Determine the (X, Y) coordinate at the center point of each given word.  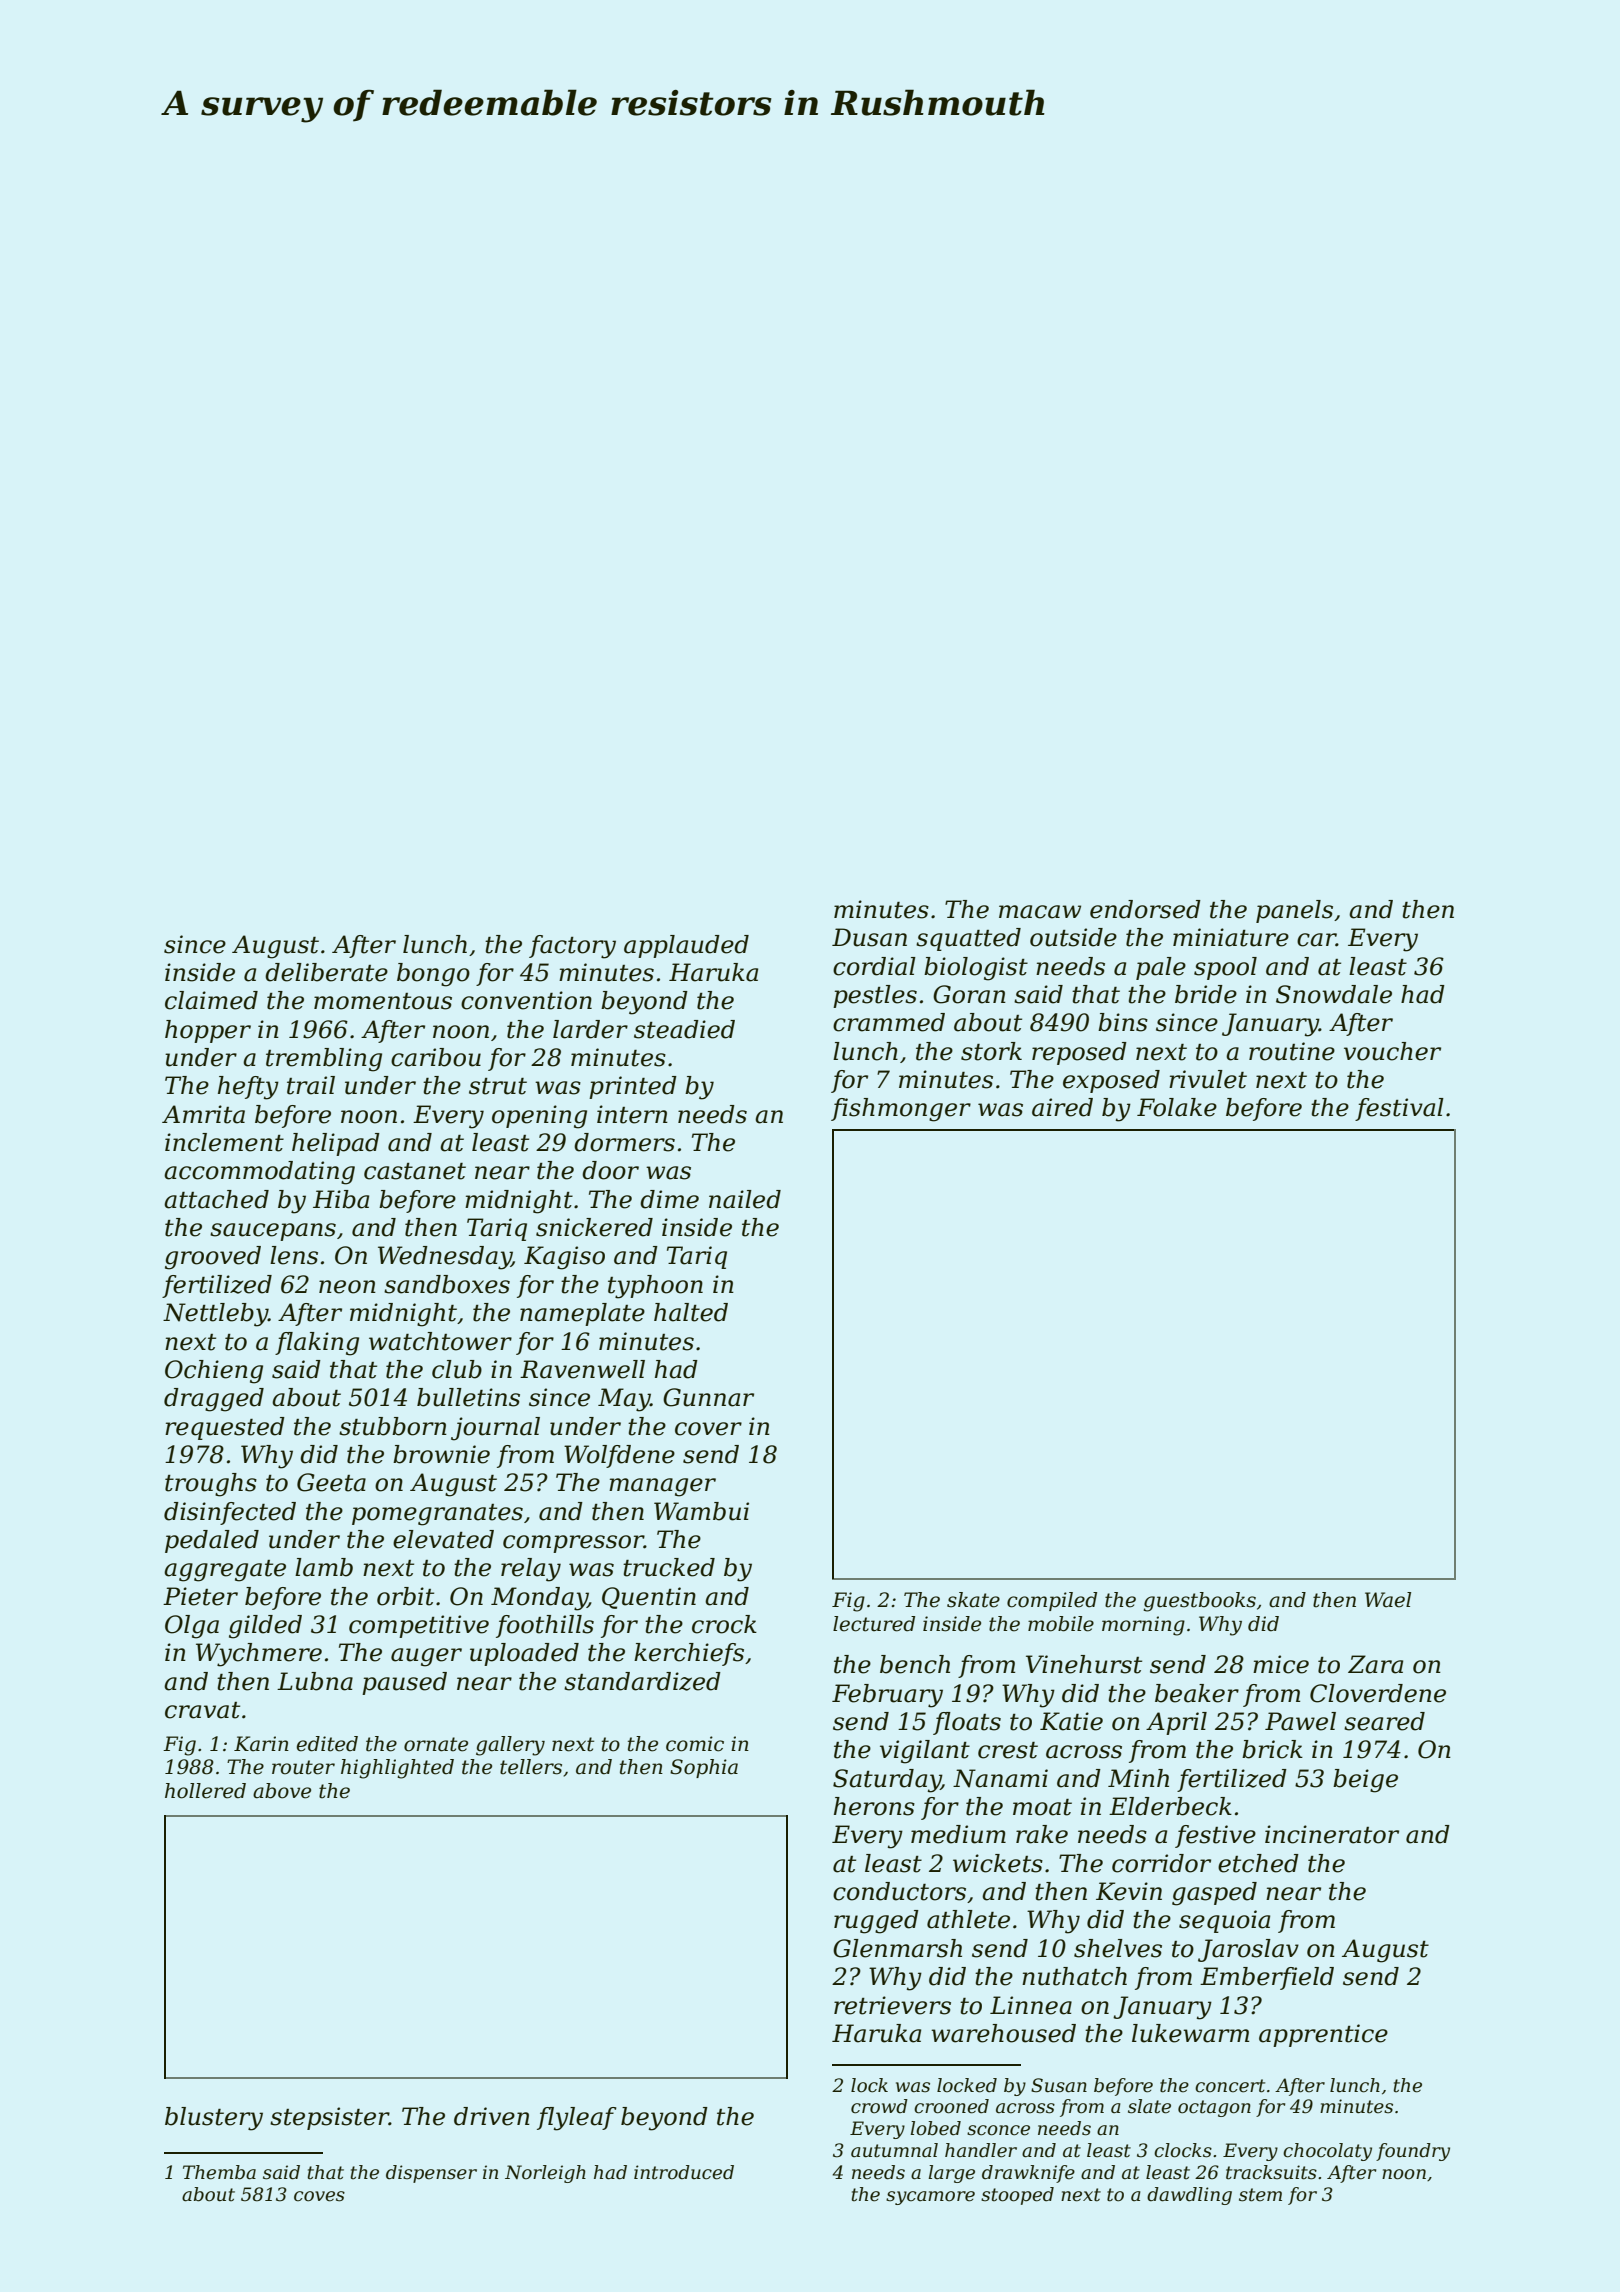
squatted (968, 939)
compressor (573, 1544)
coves (319, 2196)
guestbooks (1199, 1602)
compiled (1052, 1601)
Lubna (315, 1681)
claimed (211, 1000)
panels (1294, 911)
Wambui (701, 1511)
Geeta (331, 1482)
